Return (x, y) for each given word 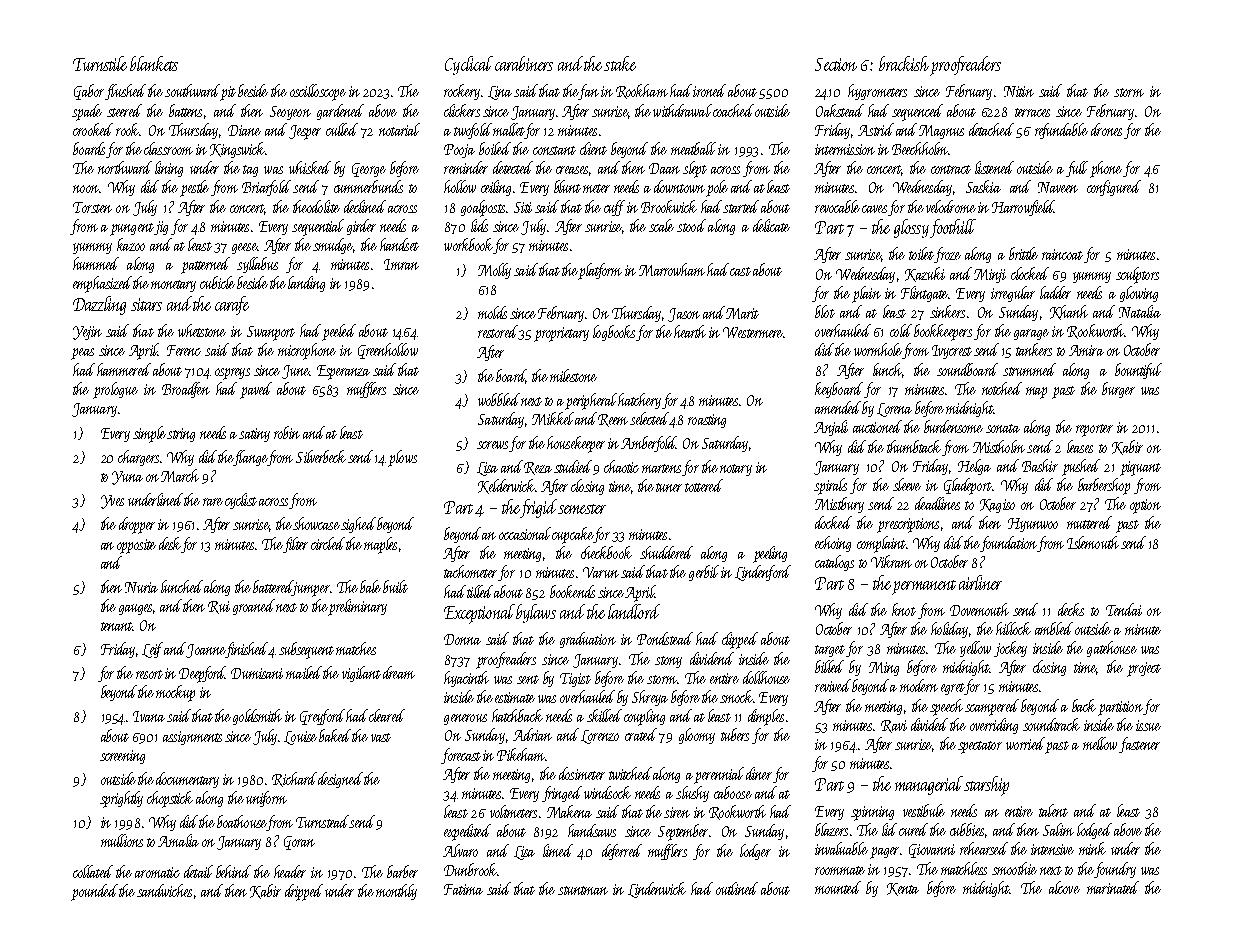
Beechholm (920, 148)
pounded (94, 892)
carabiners (524, 63)
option (1145, 506)
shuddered (666, 552)
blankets (154, 63)
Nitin (1019, 91)
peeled (339, 332)
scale (661, 225)
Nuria (141, 587)
